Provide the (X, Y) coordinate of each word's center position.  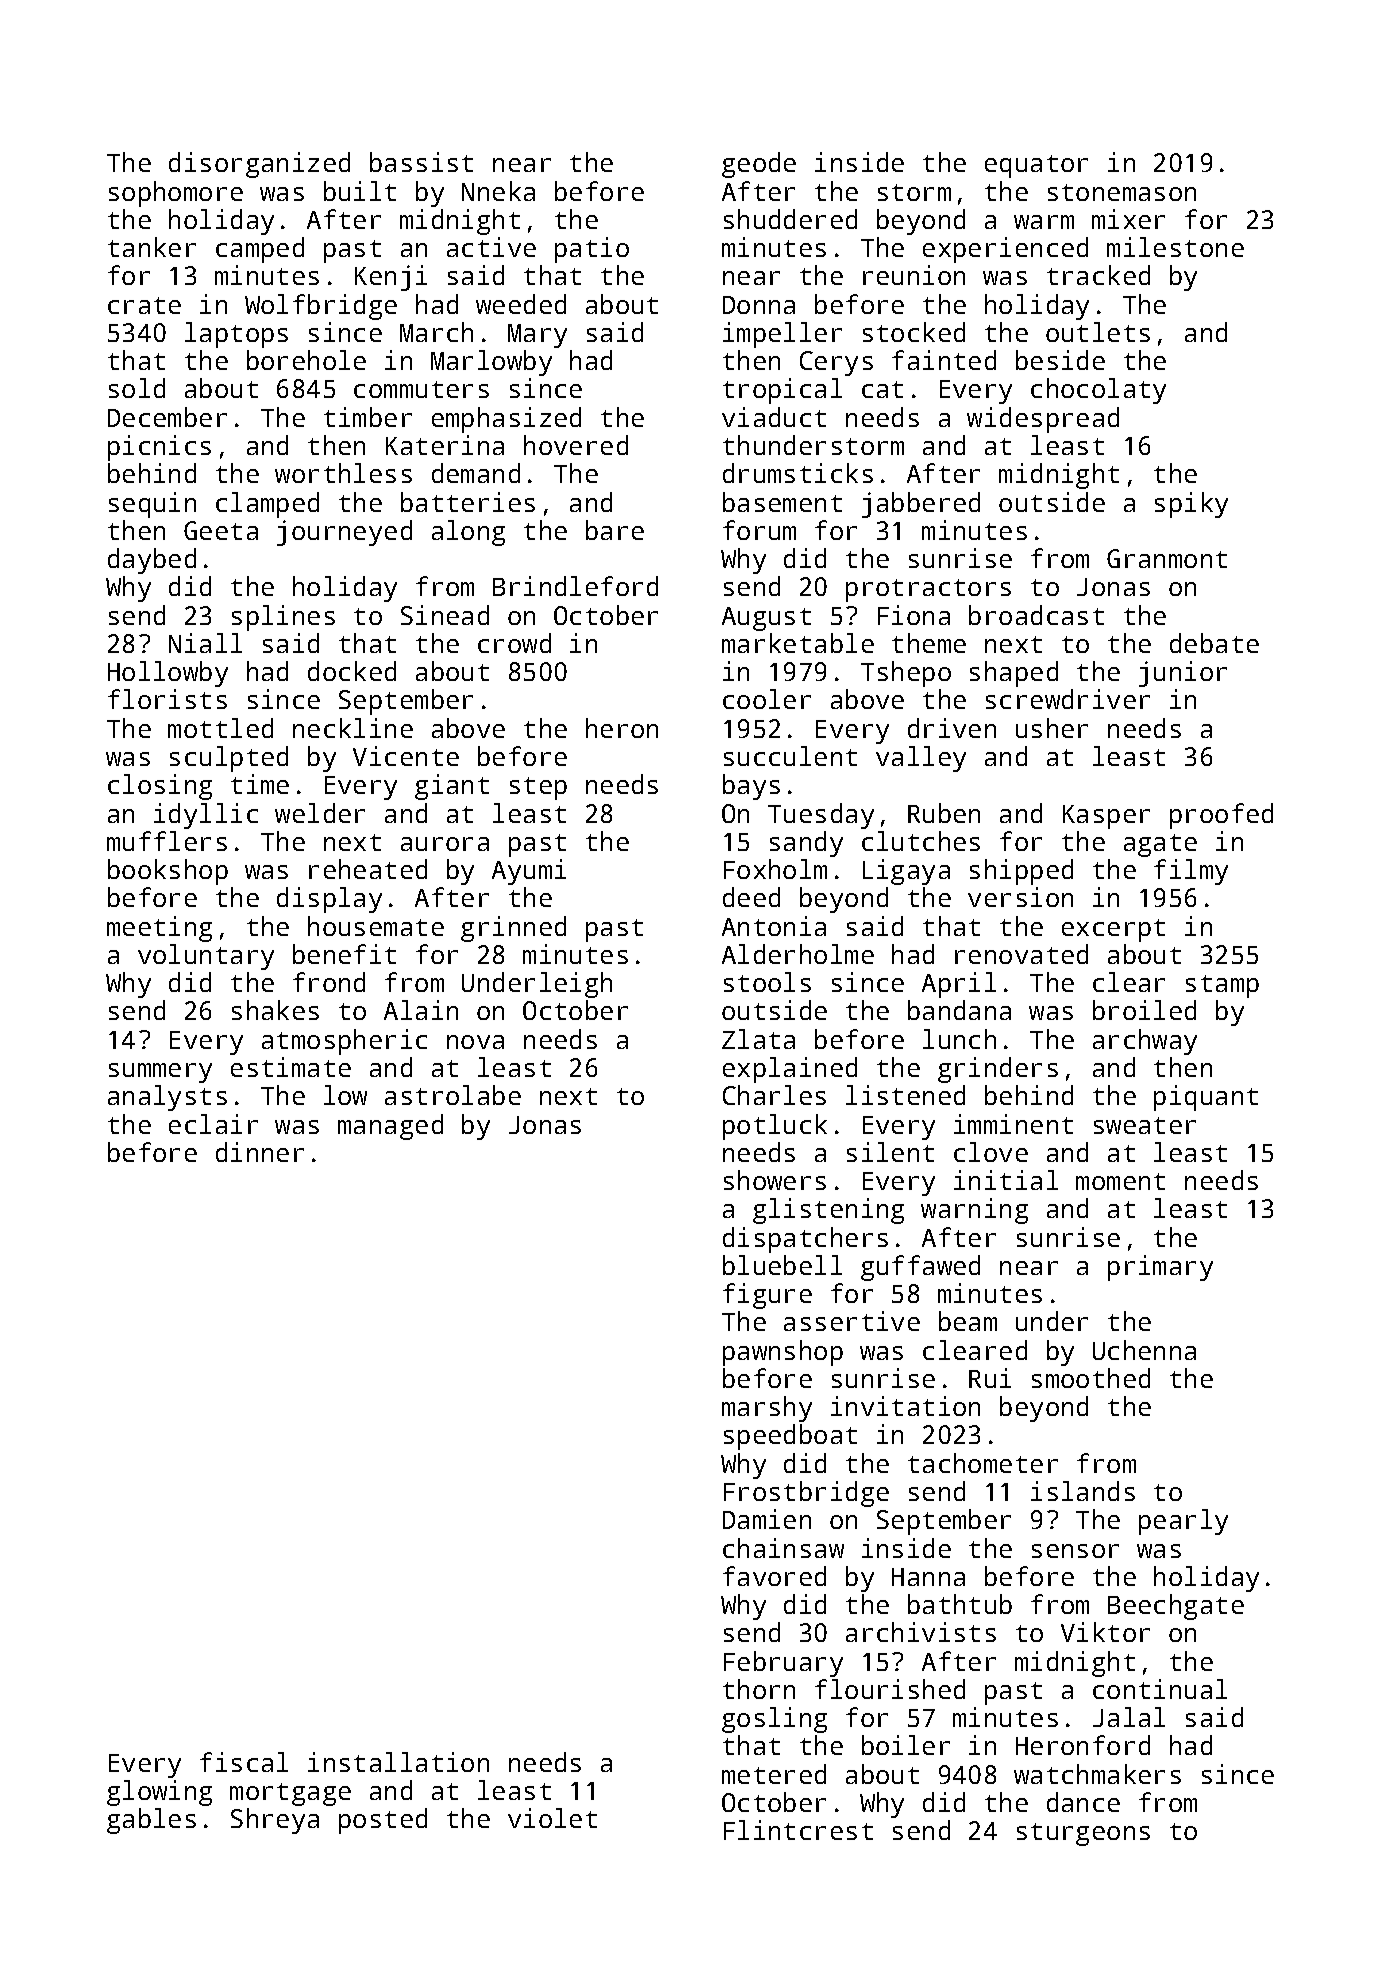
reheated (368, 869)
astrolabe (453, 1095)
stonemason (1122, 192)
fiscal (244, 1762)
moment (1120, 1181)
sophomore (176, 194)
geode (759, 165)
